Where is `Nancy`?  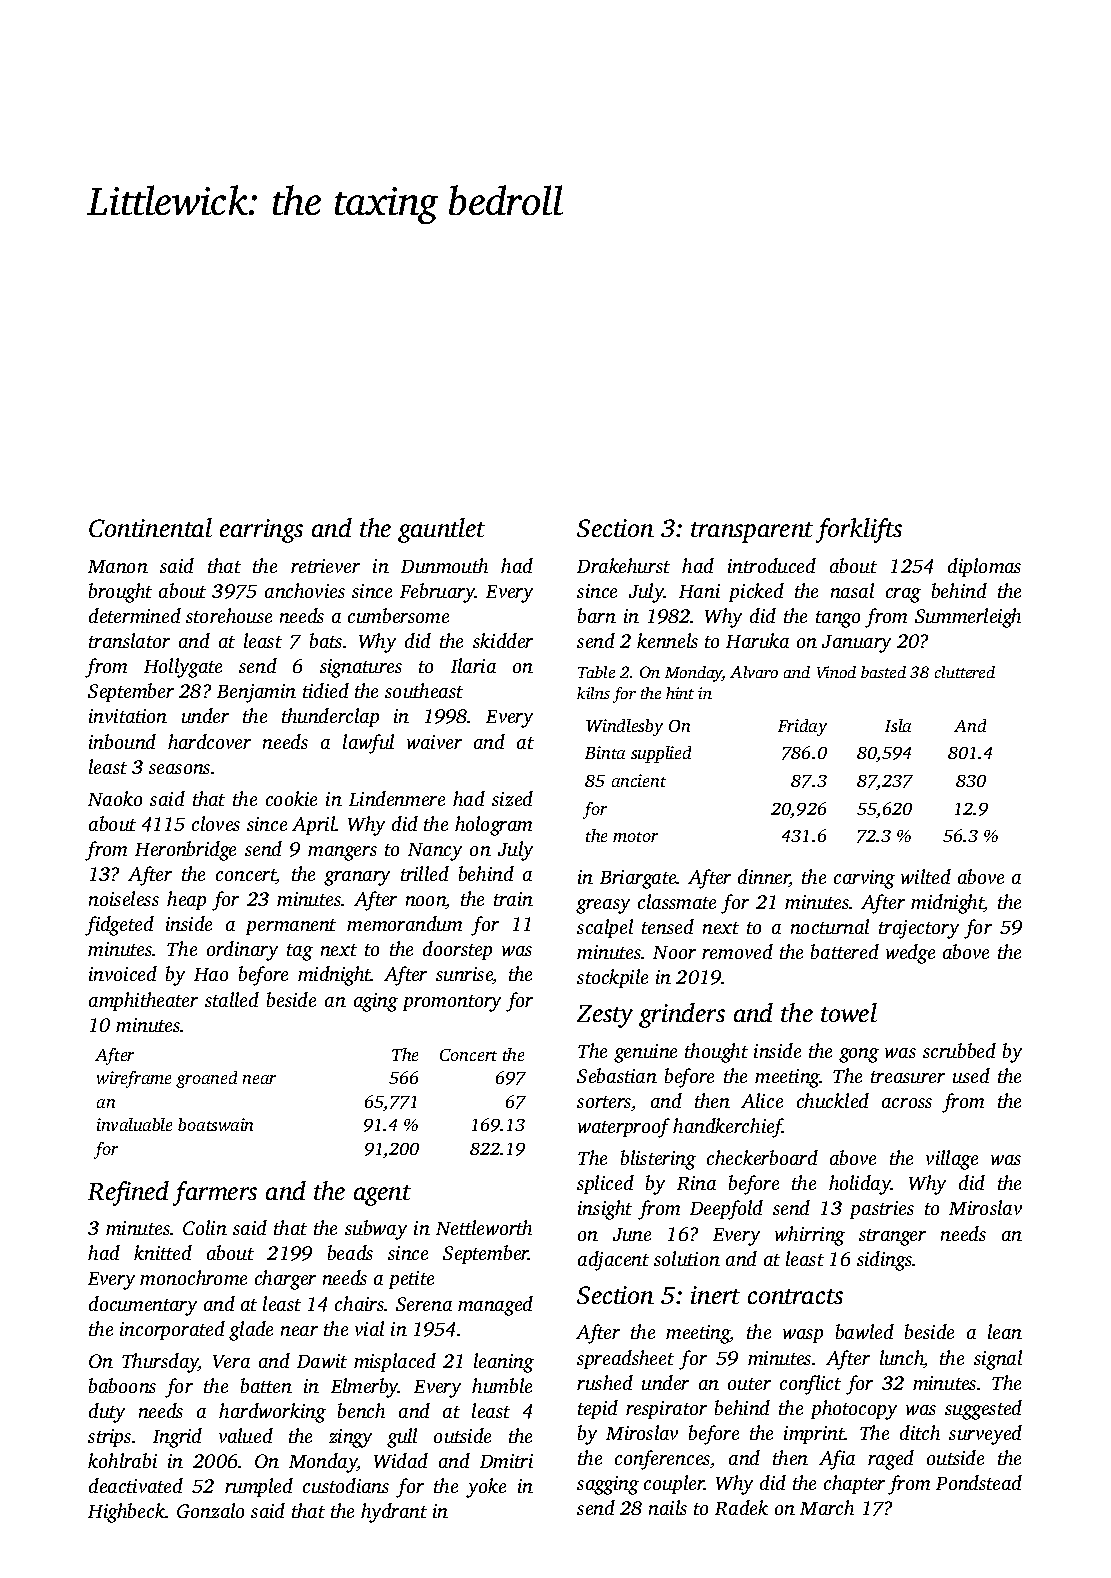 Nancy is located at coordinates (435, 852).
